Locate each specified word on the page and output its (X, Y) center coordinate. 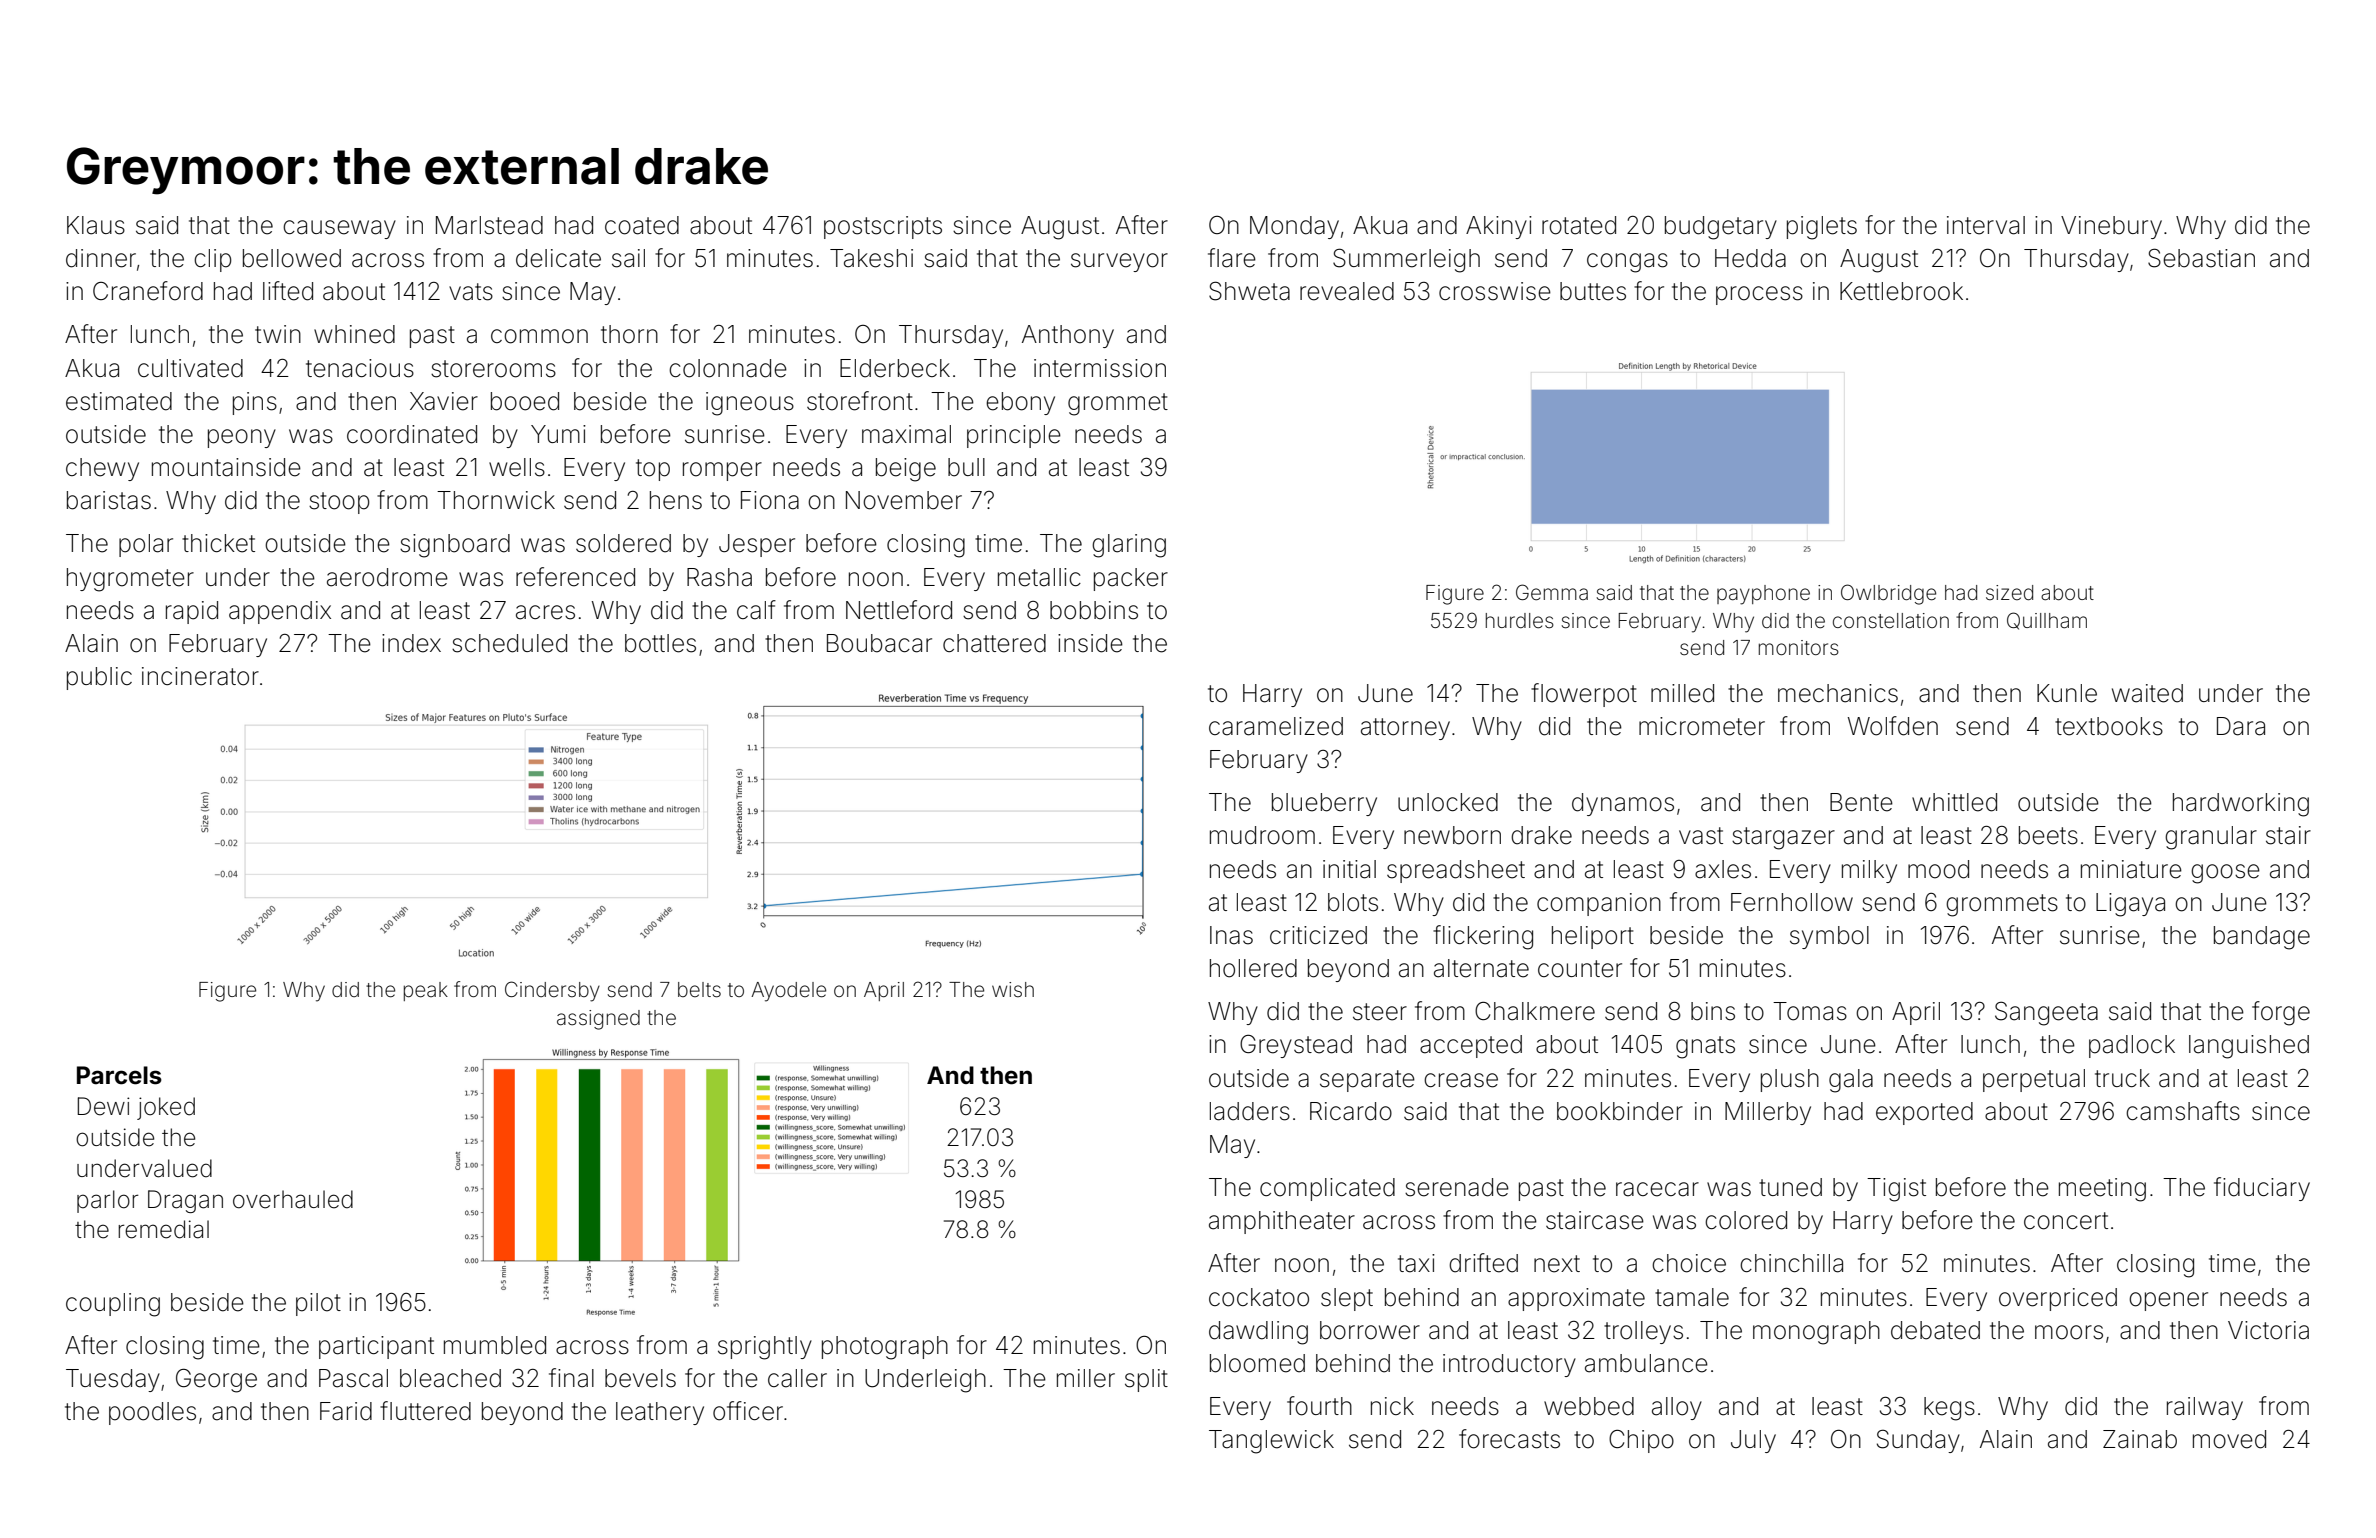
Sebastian (2201, 258)
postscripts (883, 227)
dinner (101, 258)
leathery (660, 1413)
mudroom (1262, 835)
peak (426, 991)
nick (1392, 1406)
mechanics (1838, 693)
